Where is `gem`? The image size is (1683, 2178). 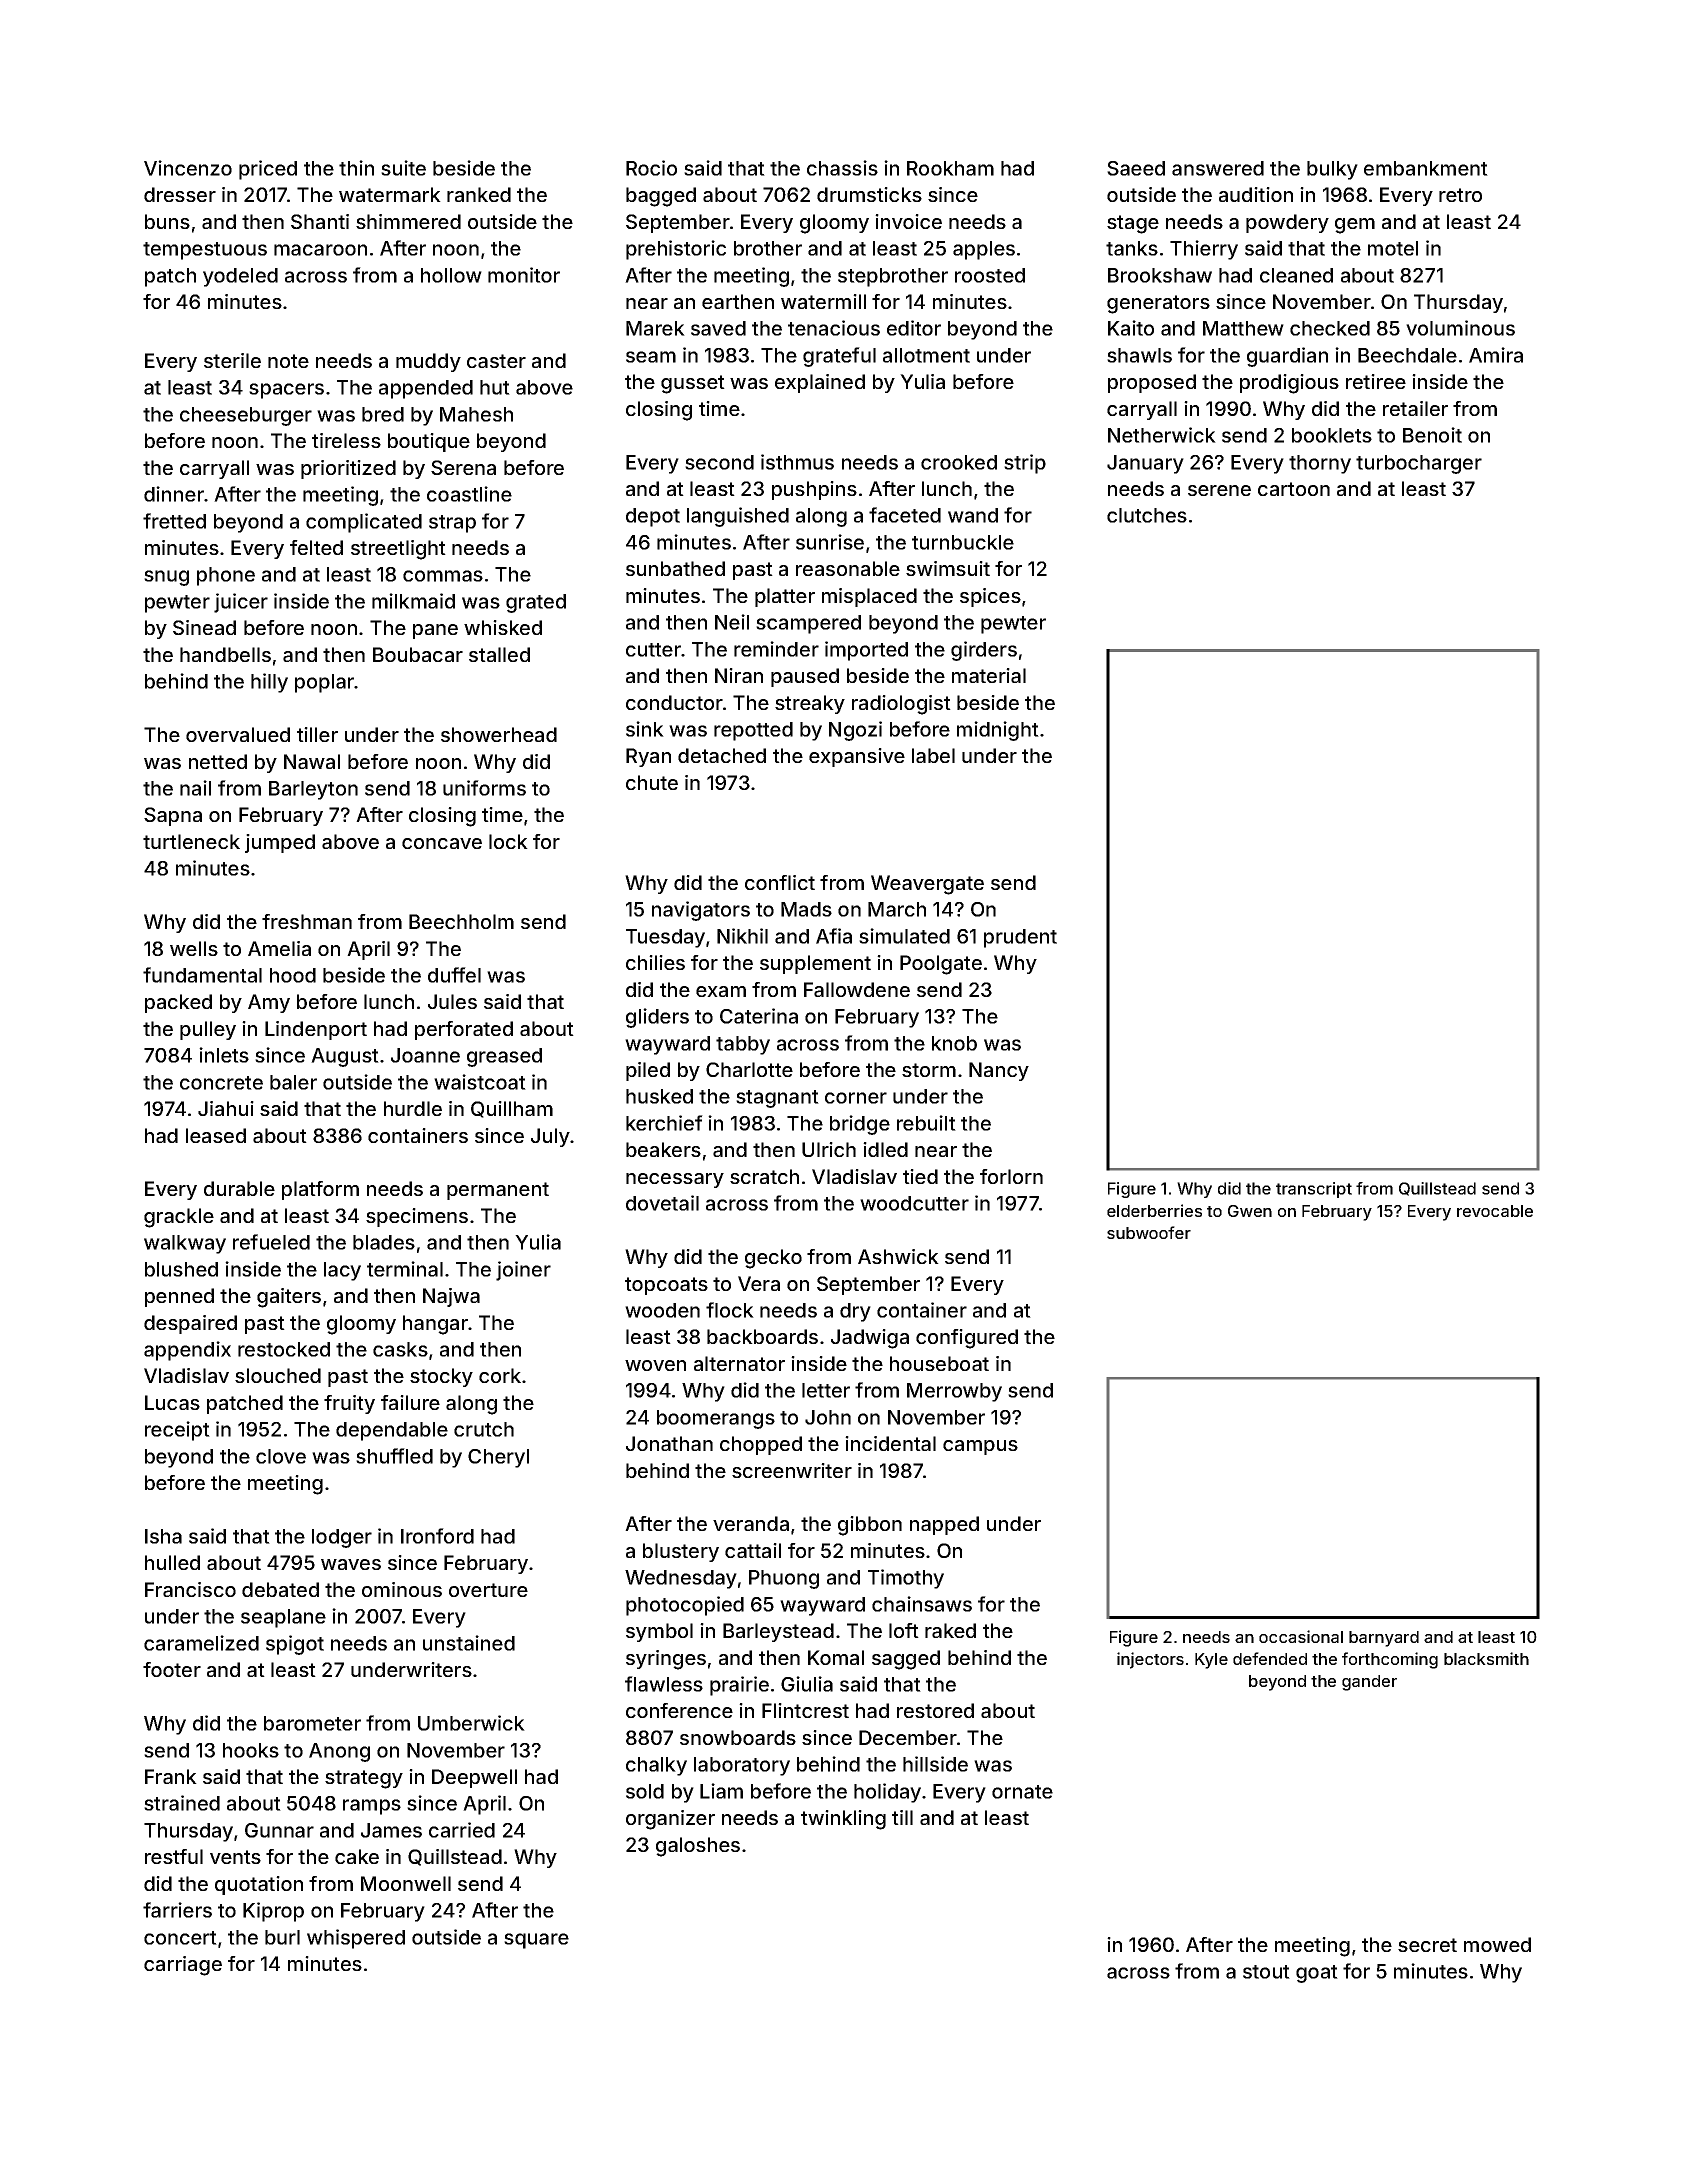
gem is located at coordinates (1355, 226).
